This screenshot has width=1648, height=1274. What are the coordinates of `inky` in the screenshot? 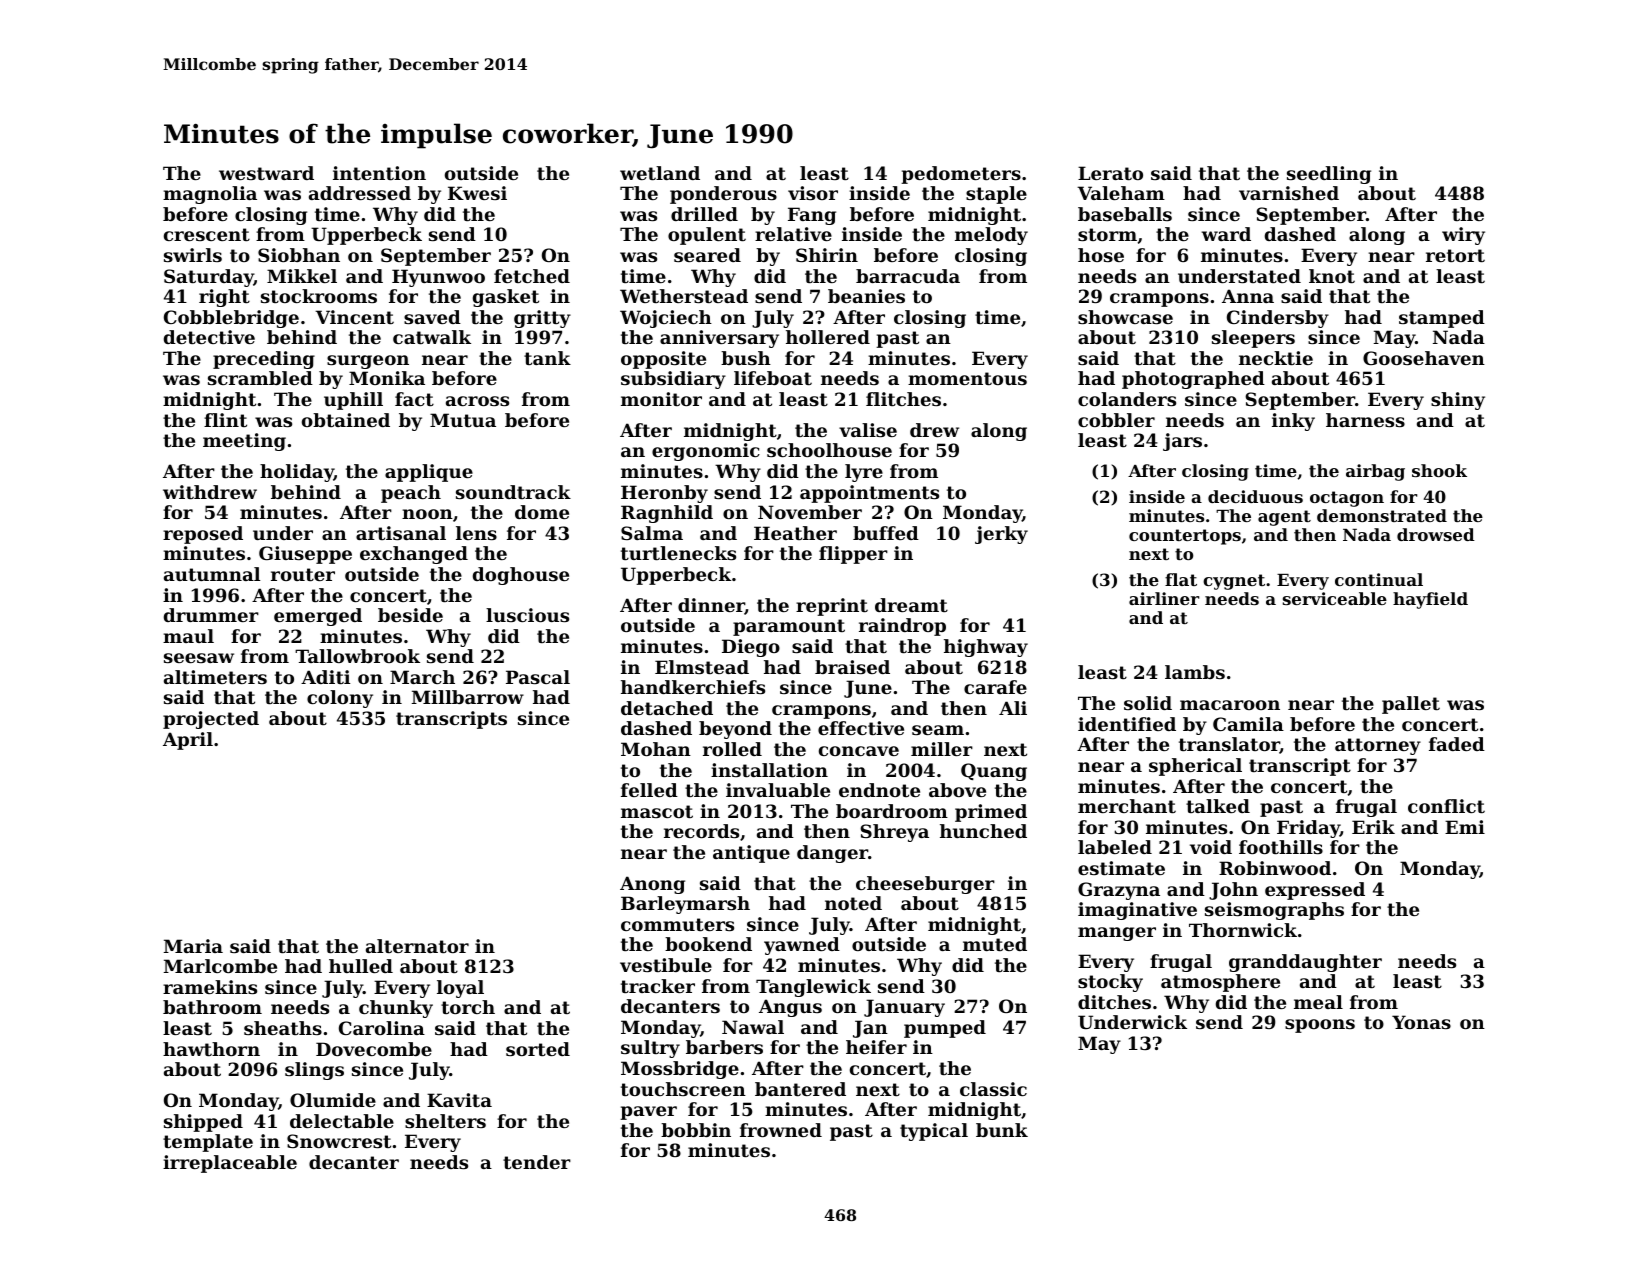 It's located at (1293, 422).
